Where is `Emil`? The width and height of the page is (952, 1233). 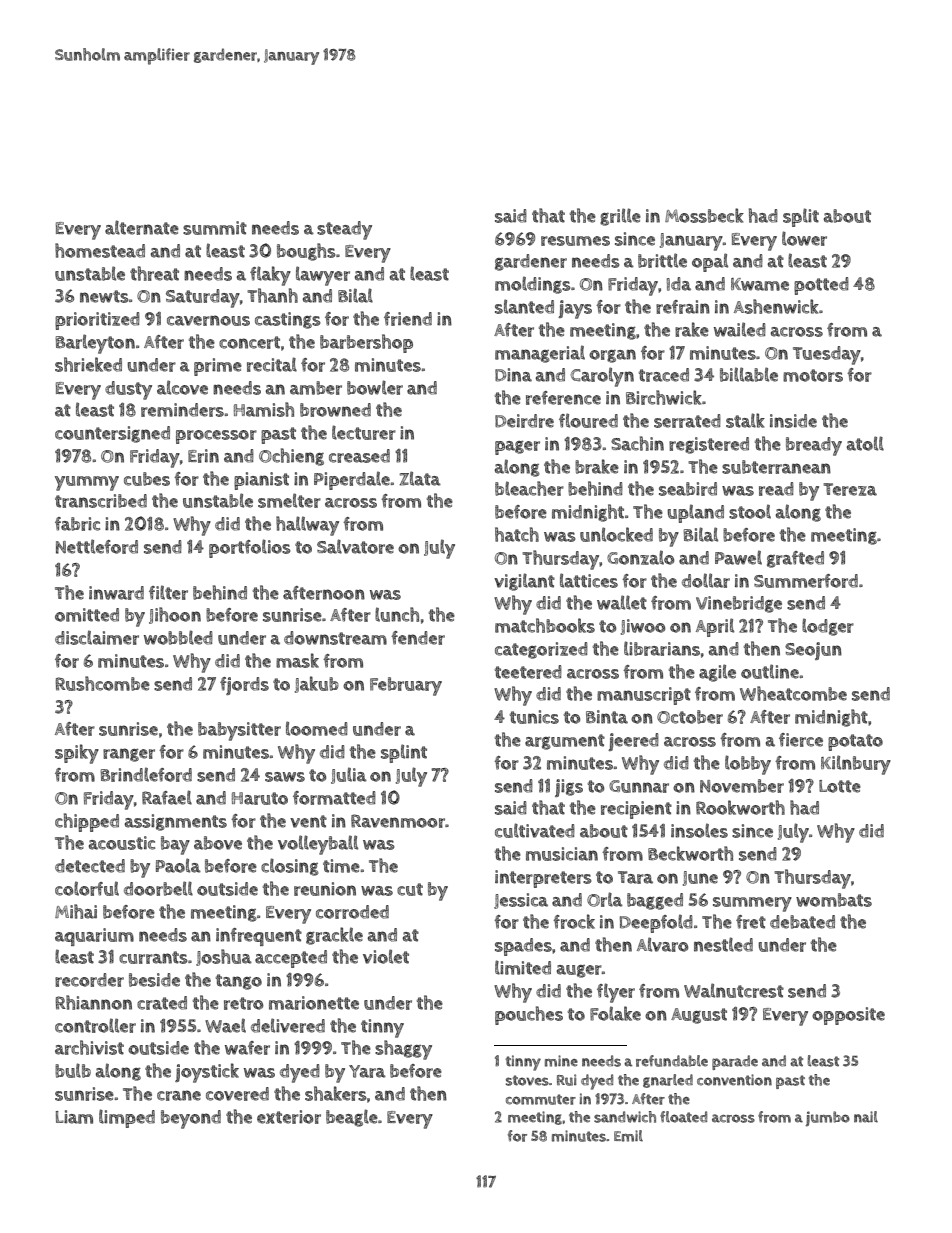 Emil is located at coordinates (628, 1136).
